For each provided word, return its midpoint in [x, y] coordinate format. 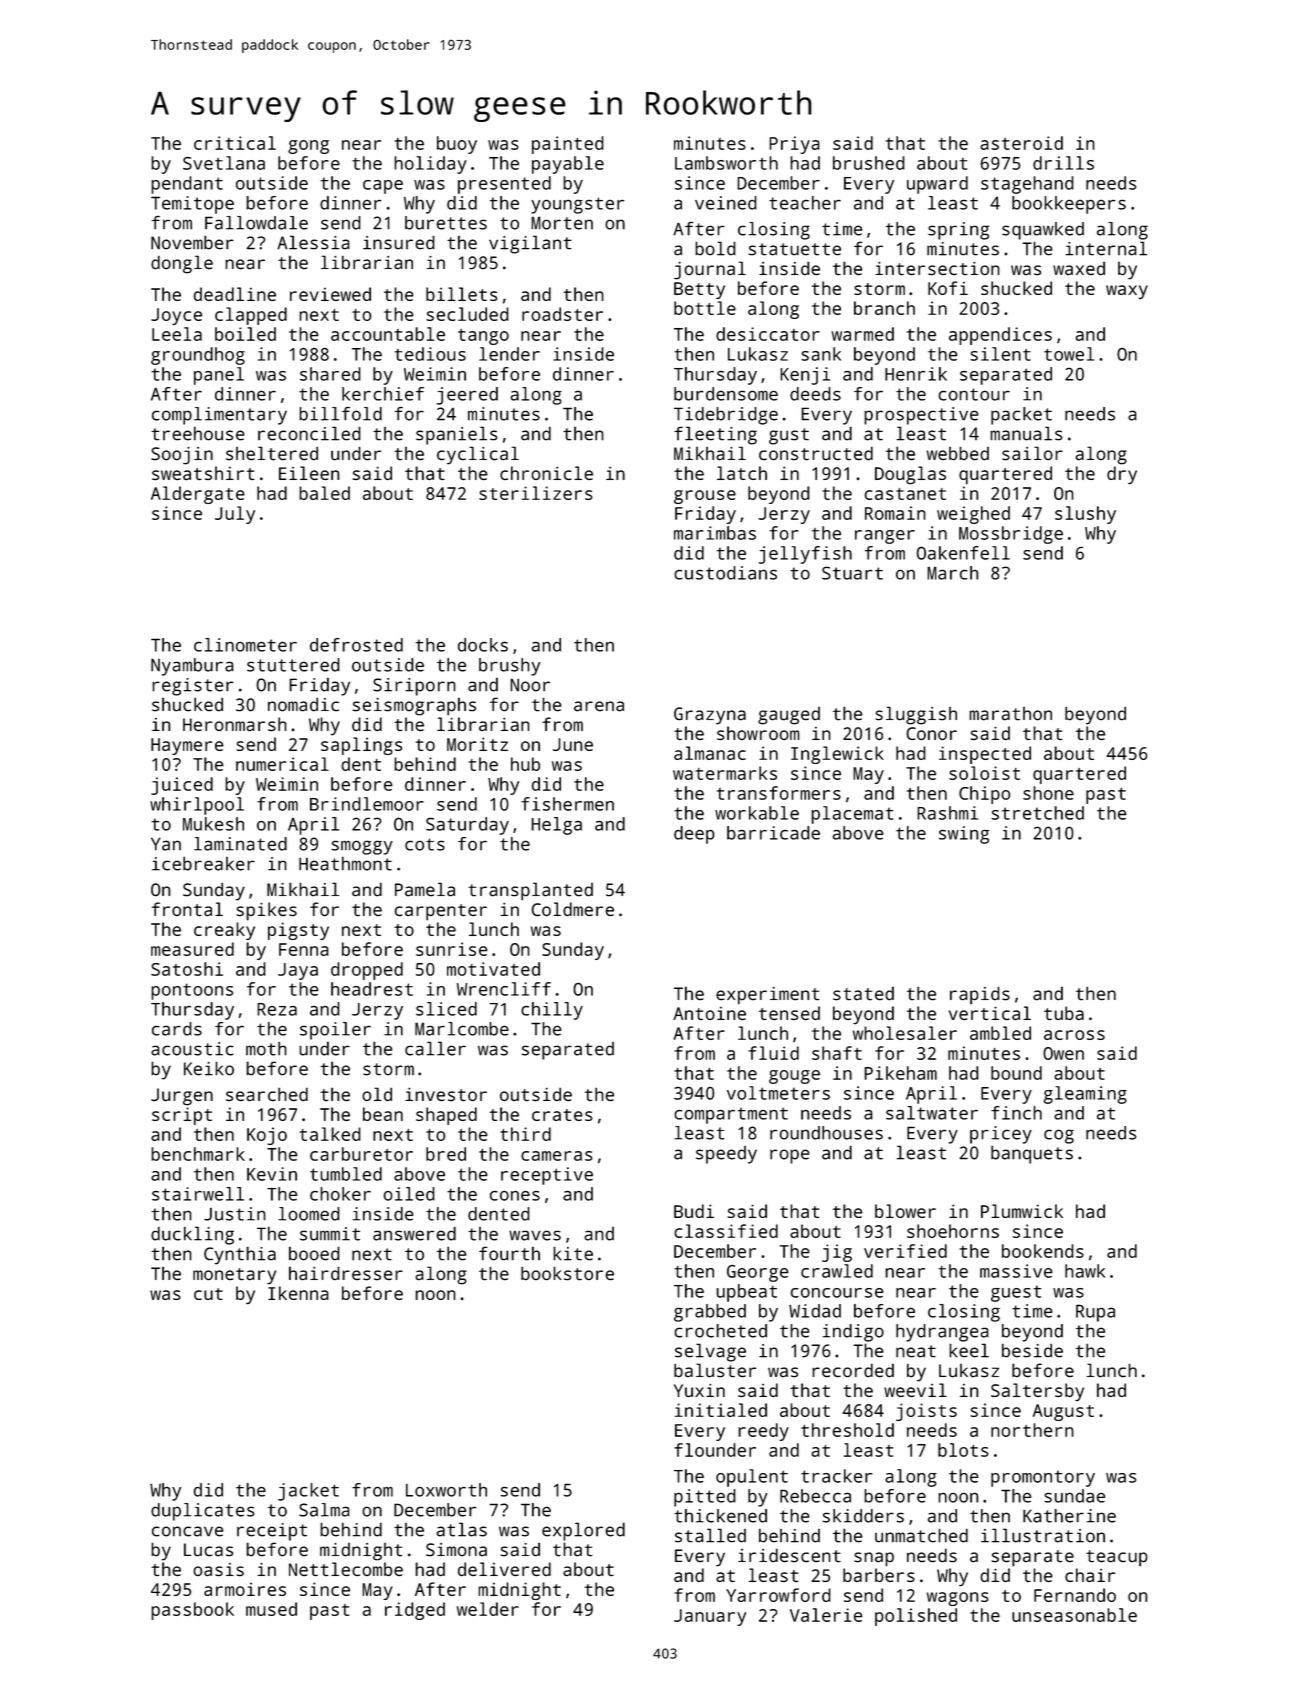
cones [515, 1196]
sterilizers [536, 493]
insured [399, 242]
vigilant [530, 244]
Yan [166, 844]
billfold [340, 414]
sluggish [916, 715]
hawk [1085, 1271]
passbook [192, 1611]
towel [1069, 354]
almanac [710, 753]
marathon [1010, 714]
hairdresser [346, 1273]
